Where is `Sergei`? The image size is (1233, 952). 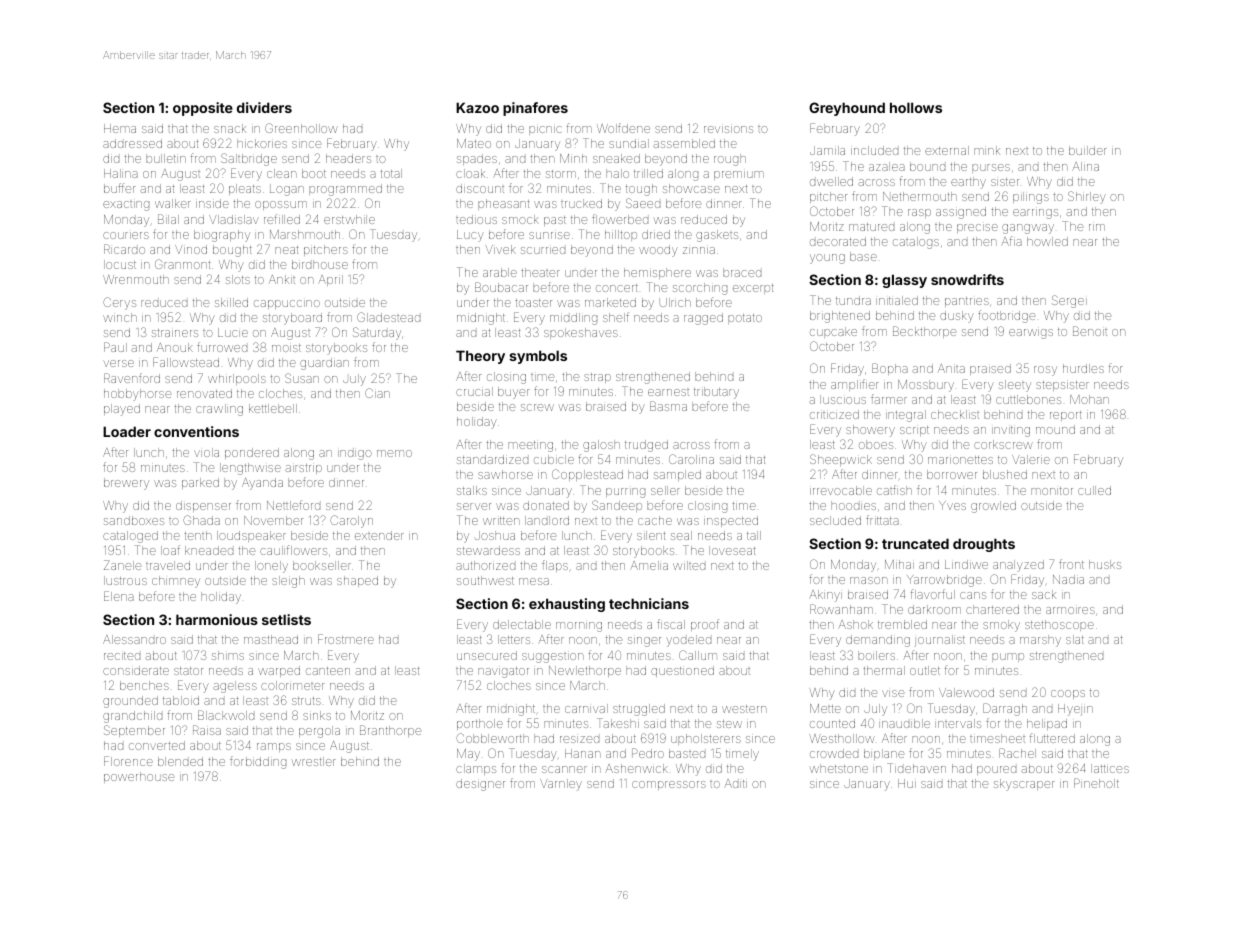 Sergei is located at coordinates (1069, 301).
